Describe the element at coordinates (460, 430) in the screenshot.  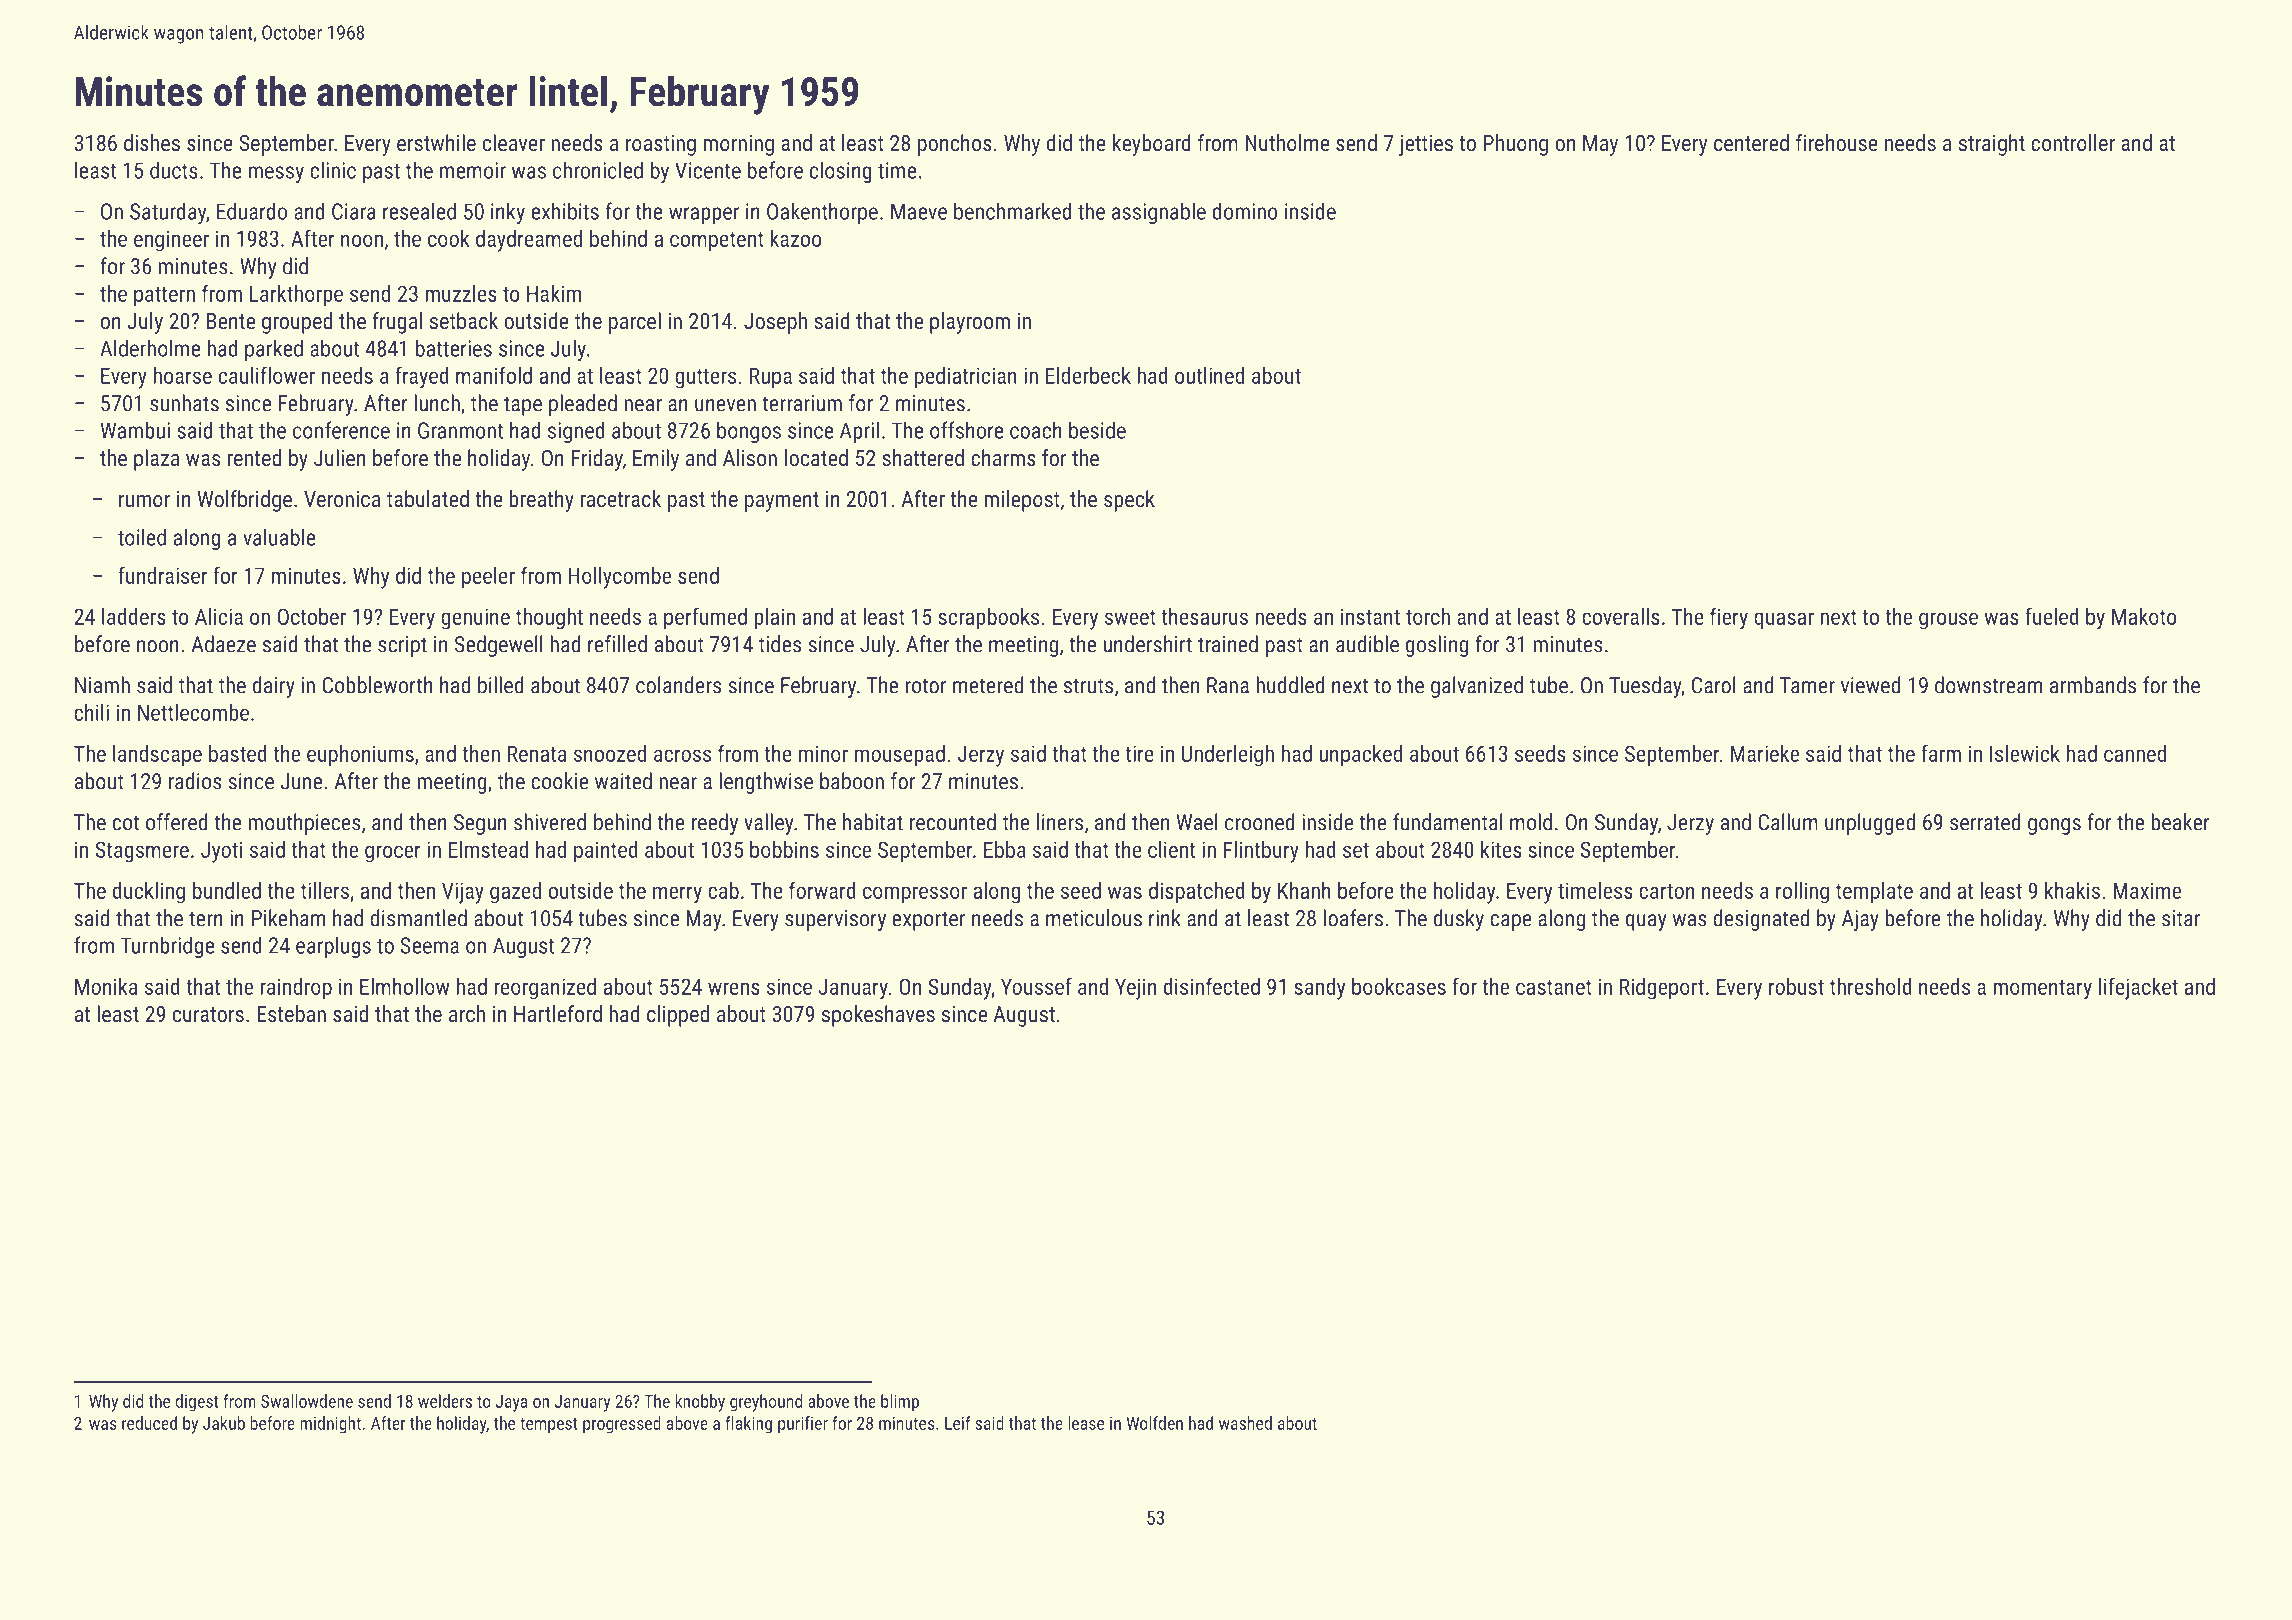
I see `Granmont` at that location.
